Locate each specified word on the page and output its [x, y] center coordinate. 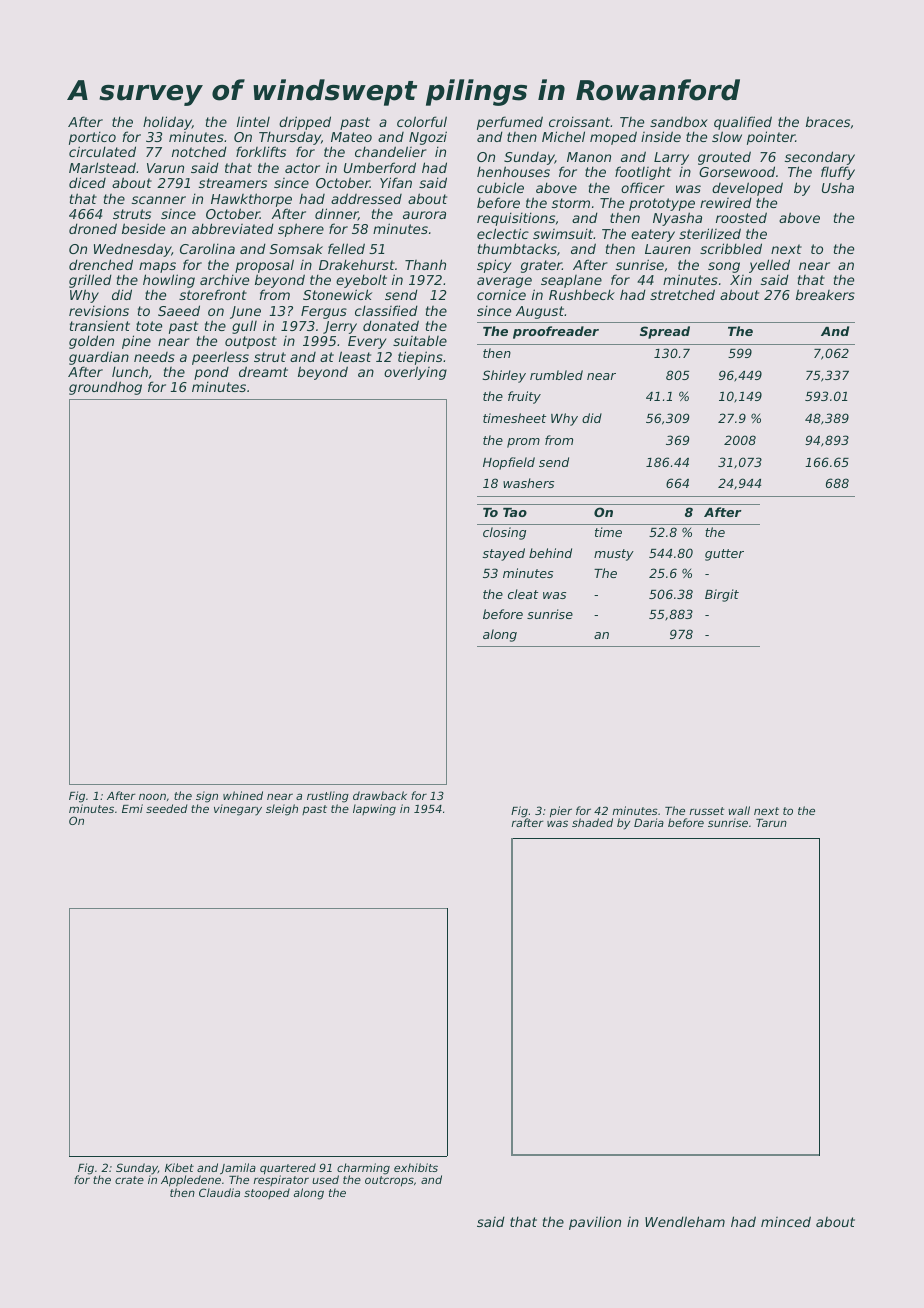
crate [129, 1180]
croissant [580, 121]
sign [207, 797]
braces [828, 121]
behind [550, 553]
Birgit [722, 595]
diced [87, 182]
